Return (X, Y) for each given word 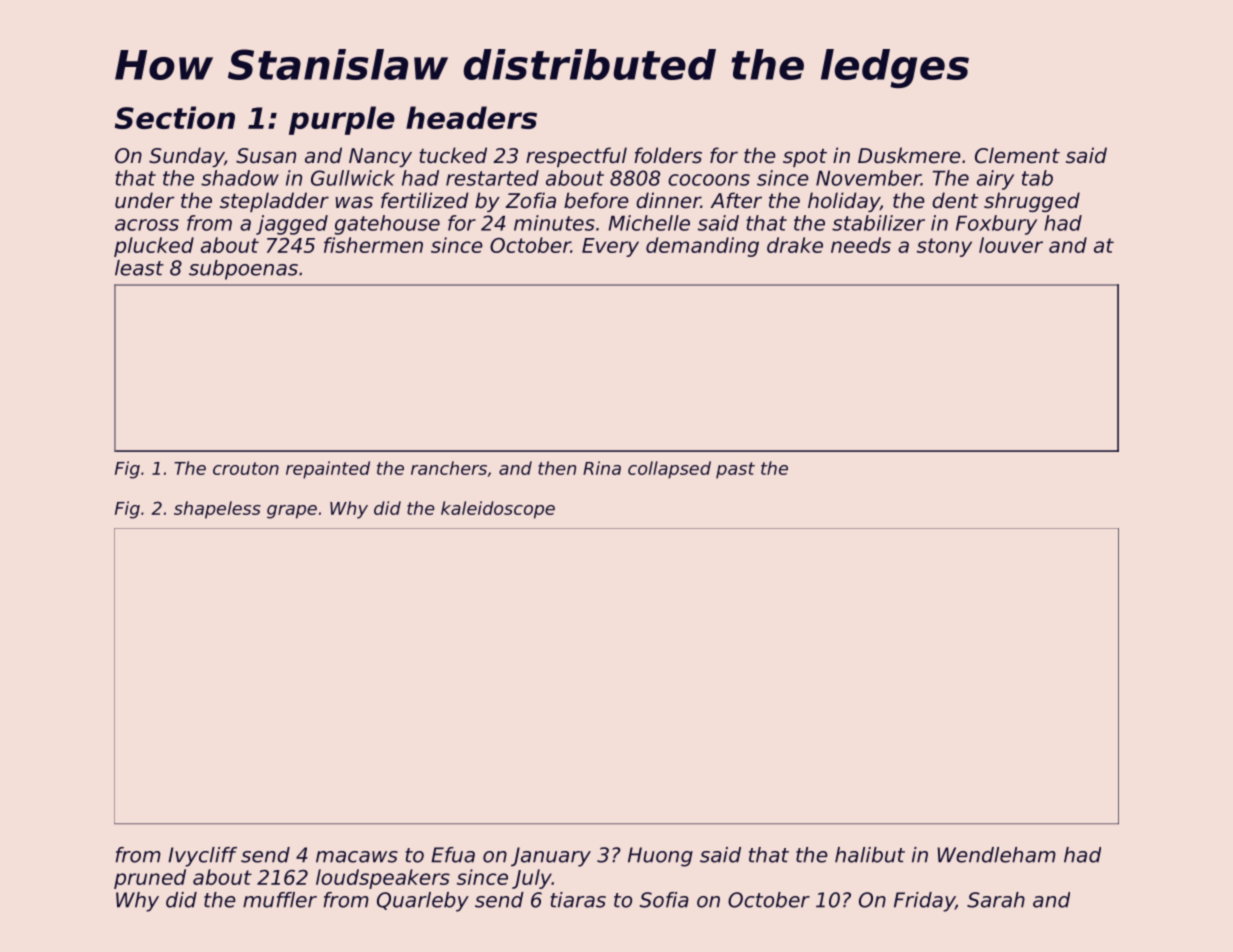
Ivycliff (202, 857)
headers (471, 117)
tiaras (578, 900)
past (735, 470)
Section (175, 117)
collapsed (669, 470)
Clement (1017, 155)
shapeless (217, 510)
